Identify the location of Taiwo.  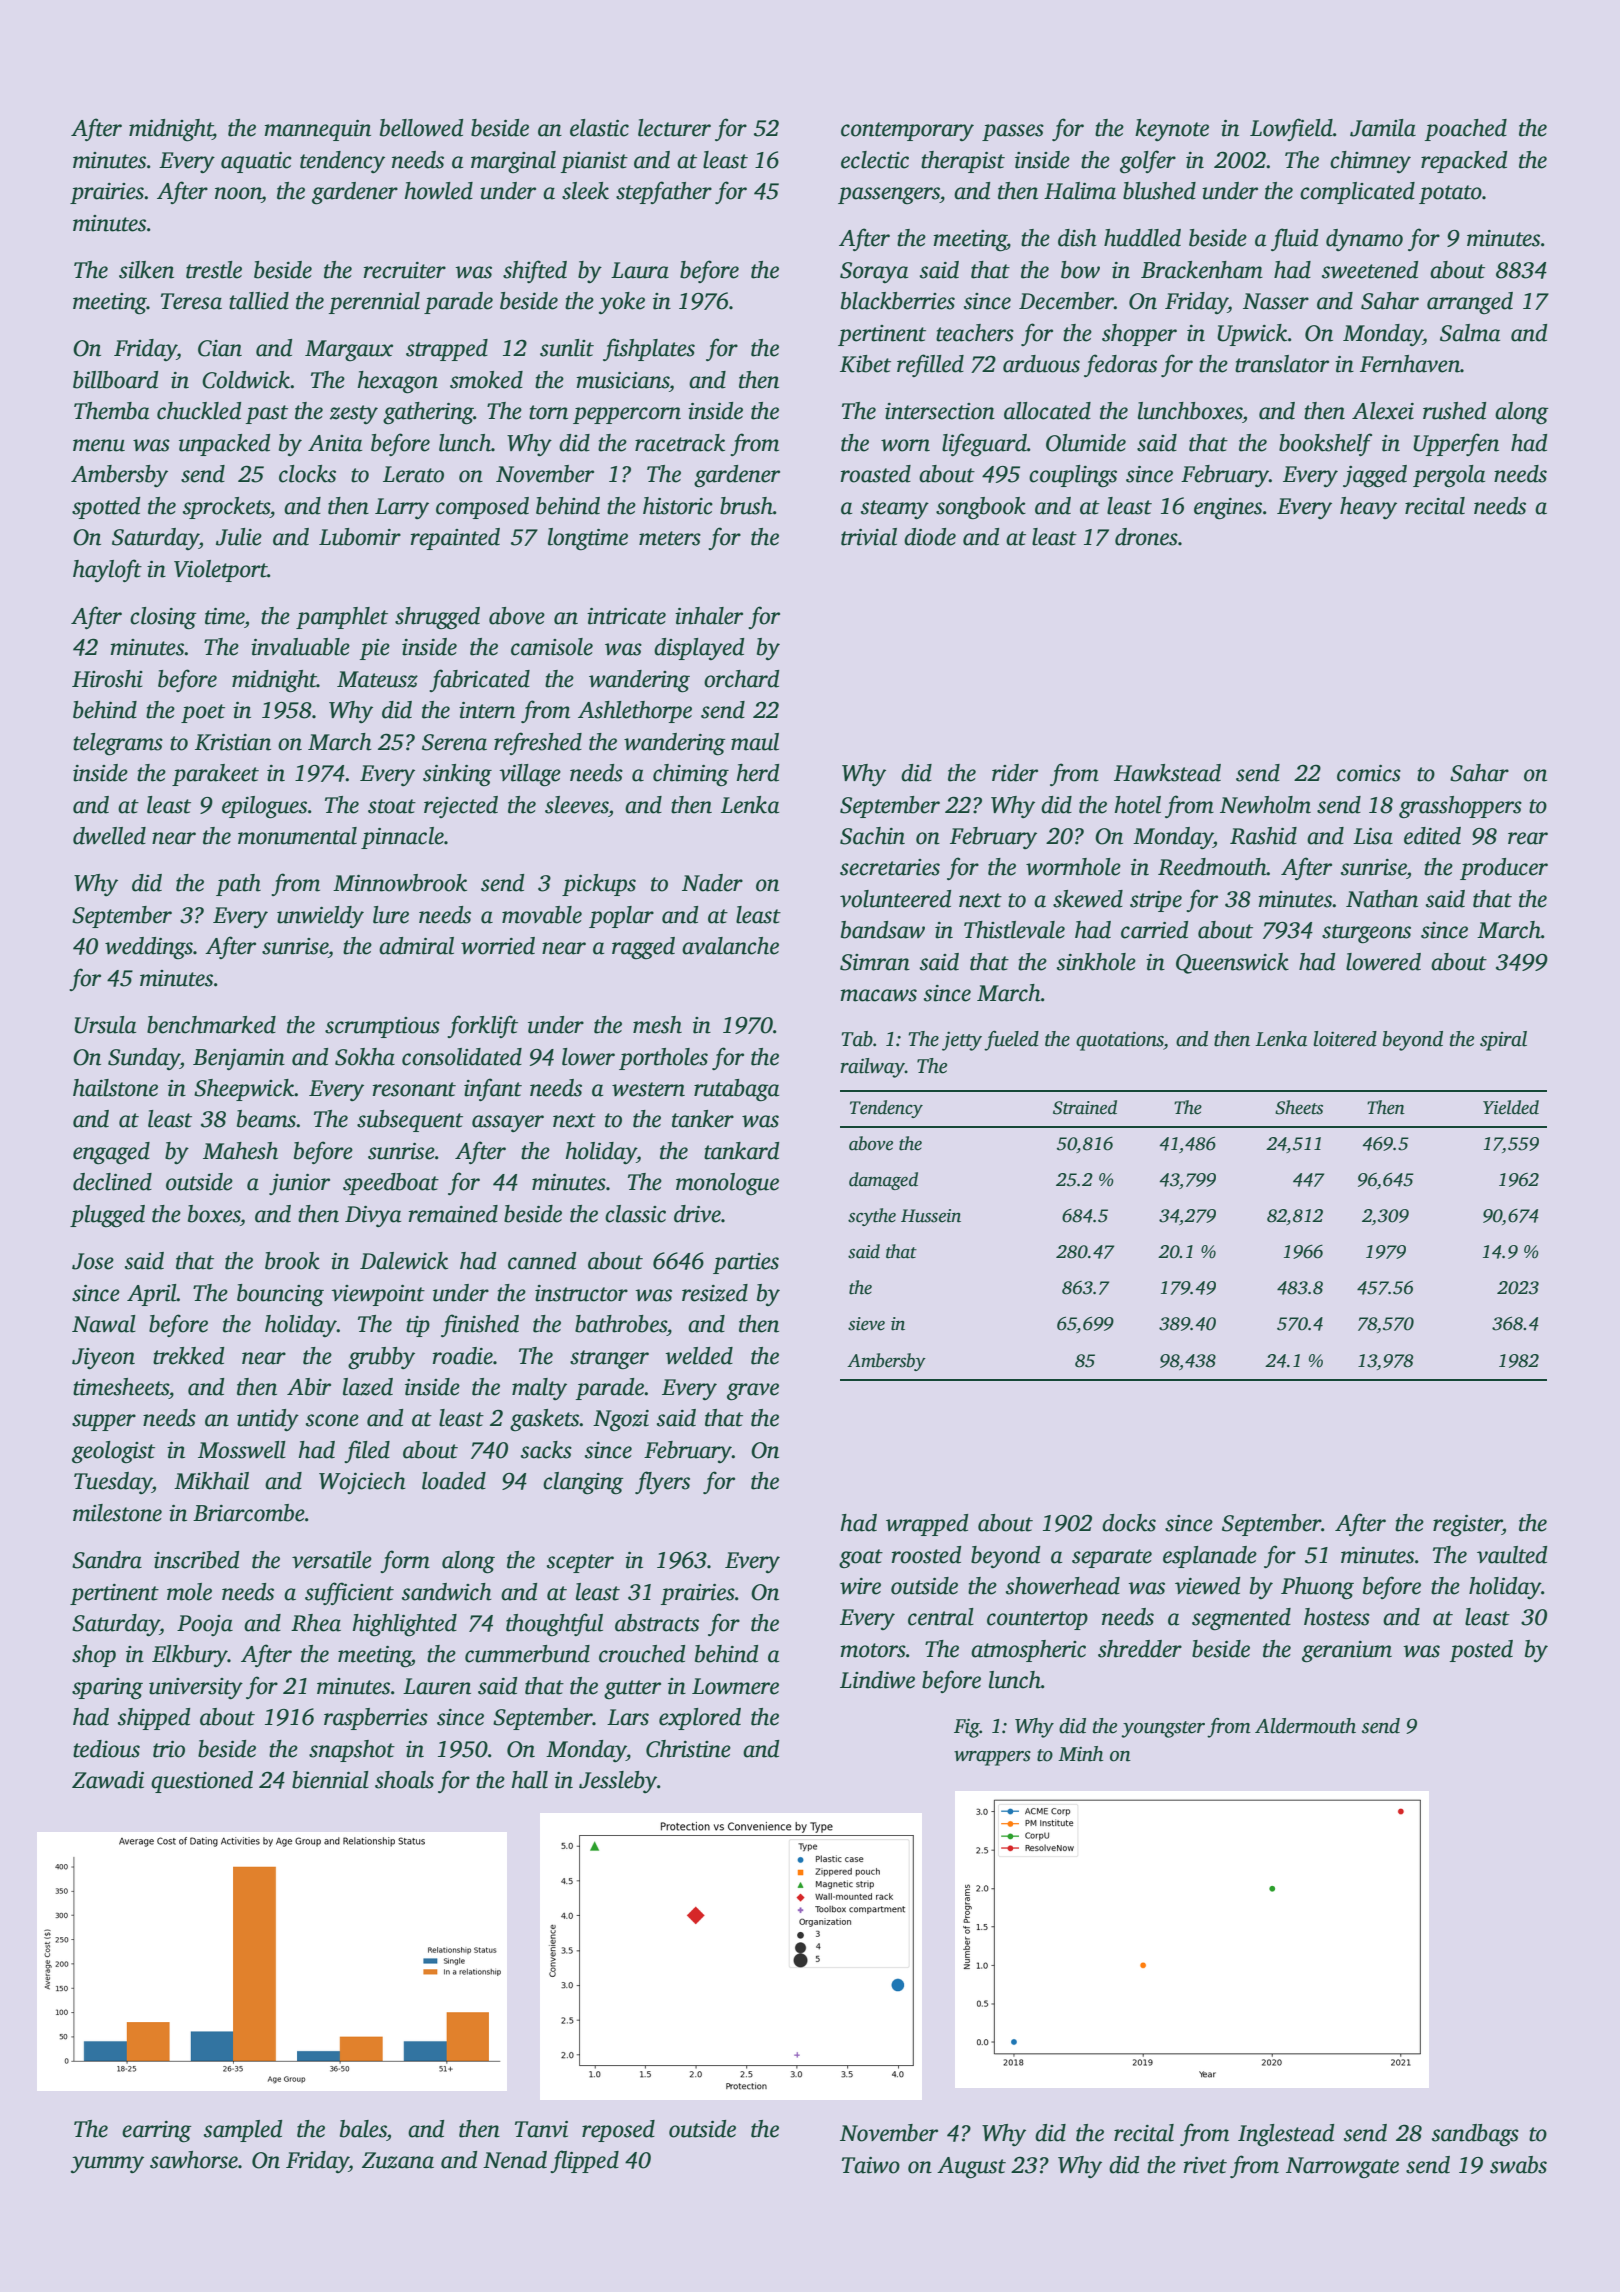
(871, 2165).
